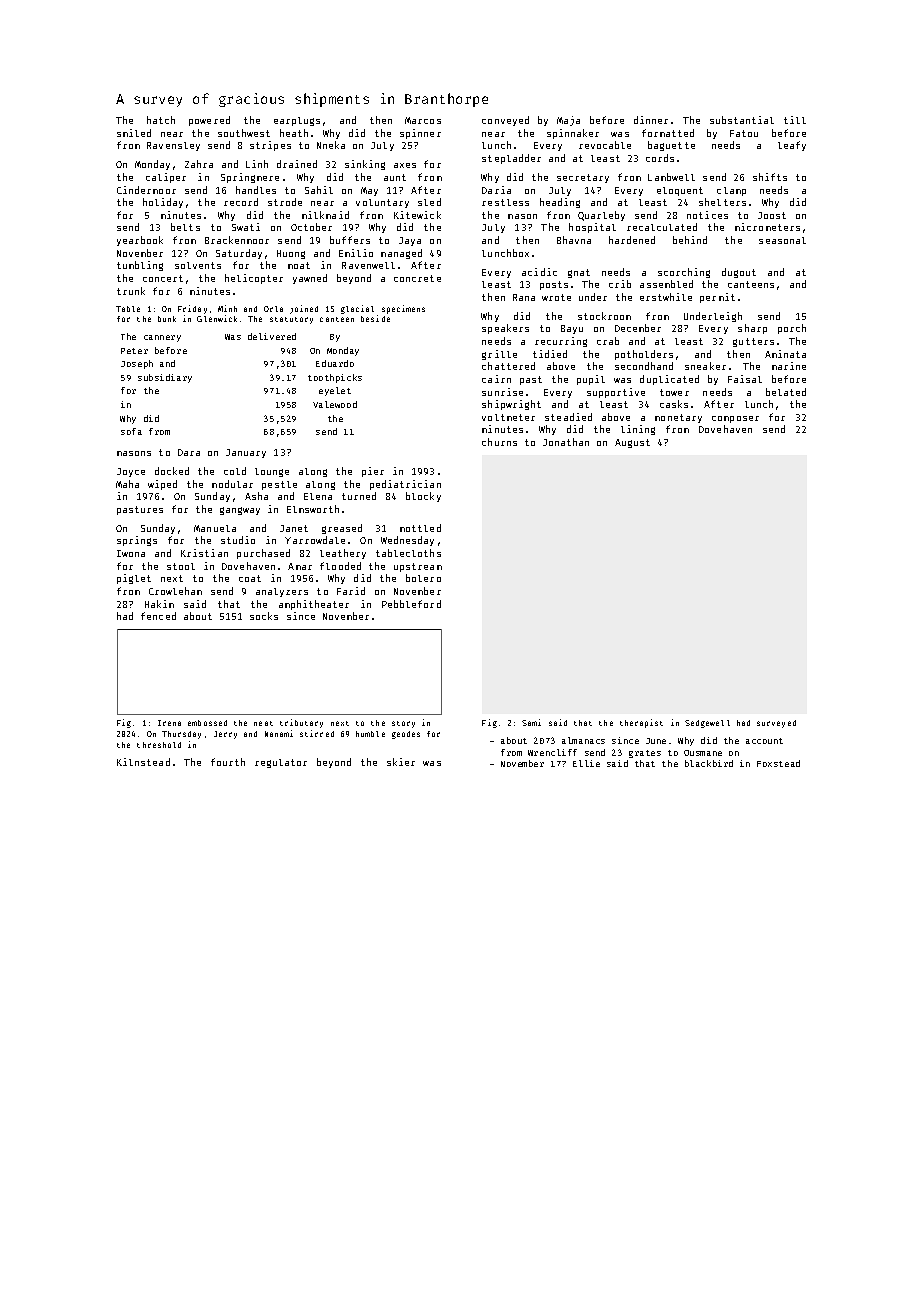  What do you see at coordinates (579, 273) in the screenshot?
I see `gnat` at bounding box center [579, 273].
